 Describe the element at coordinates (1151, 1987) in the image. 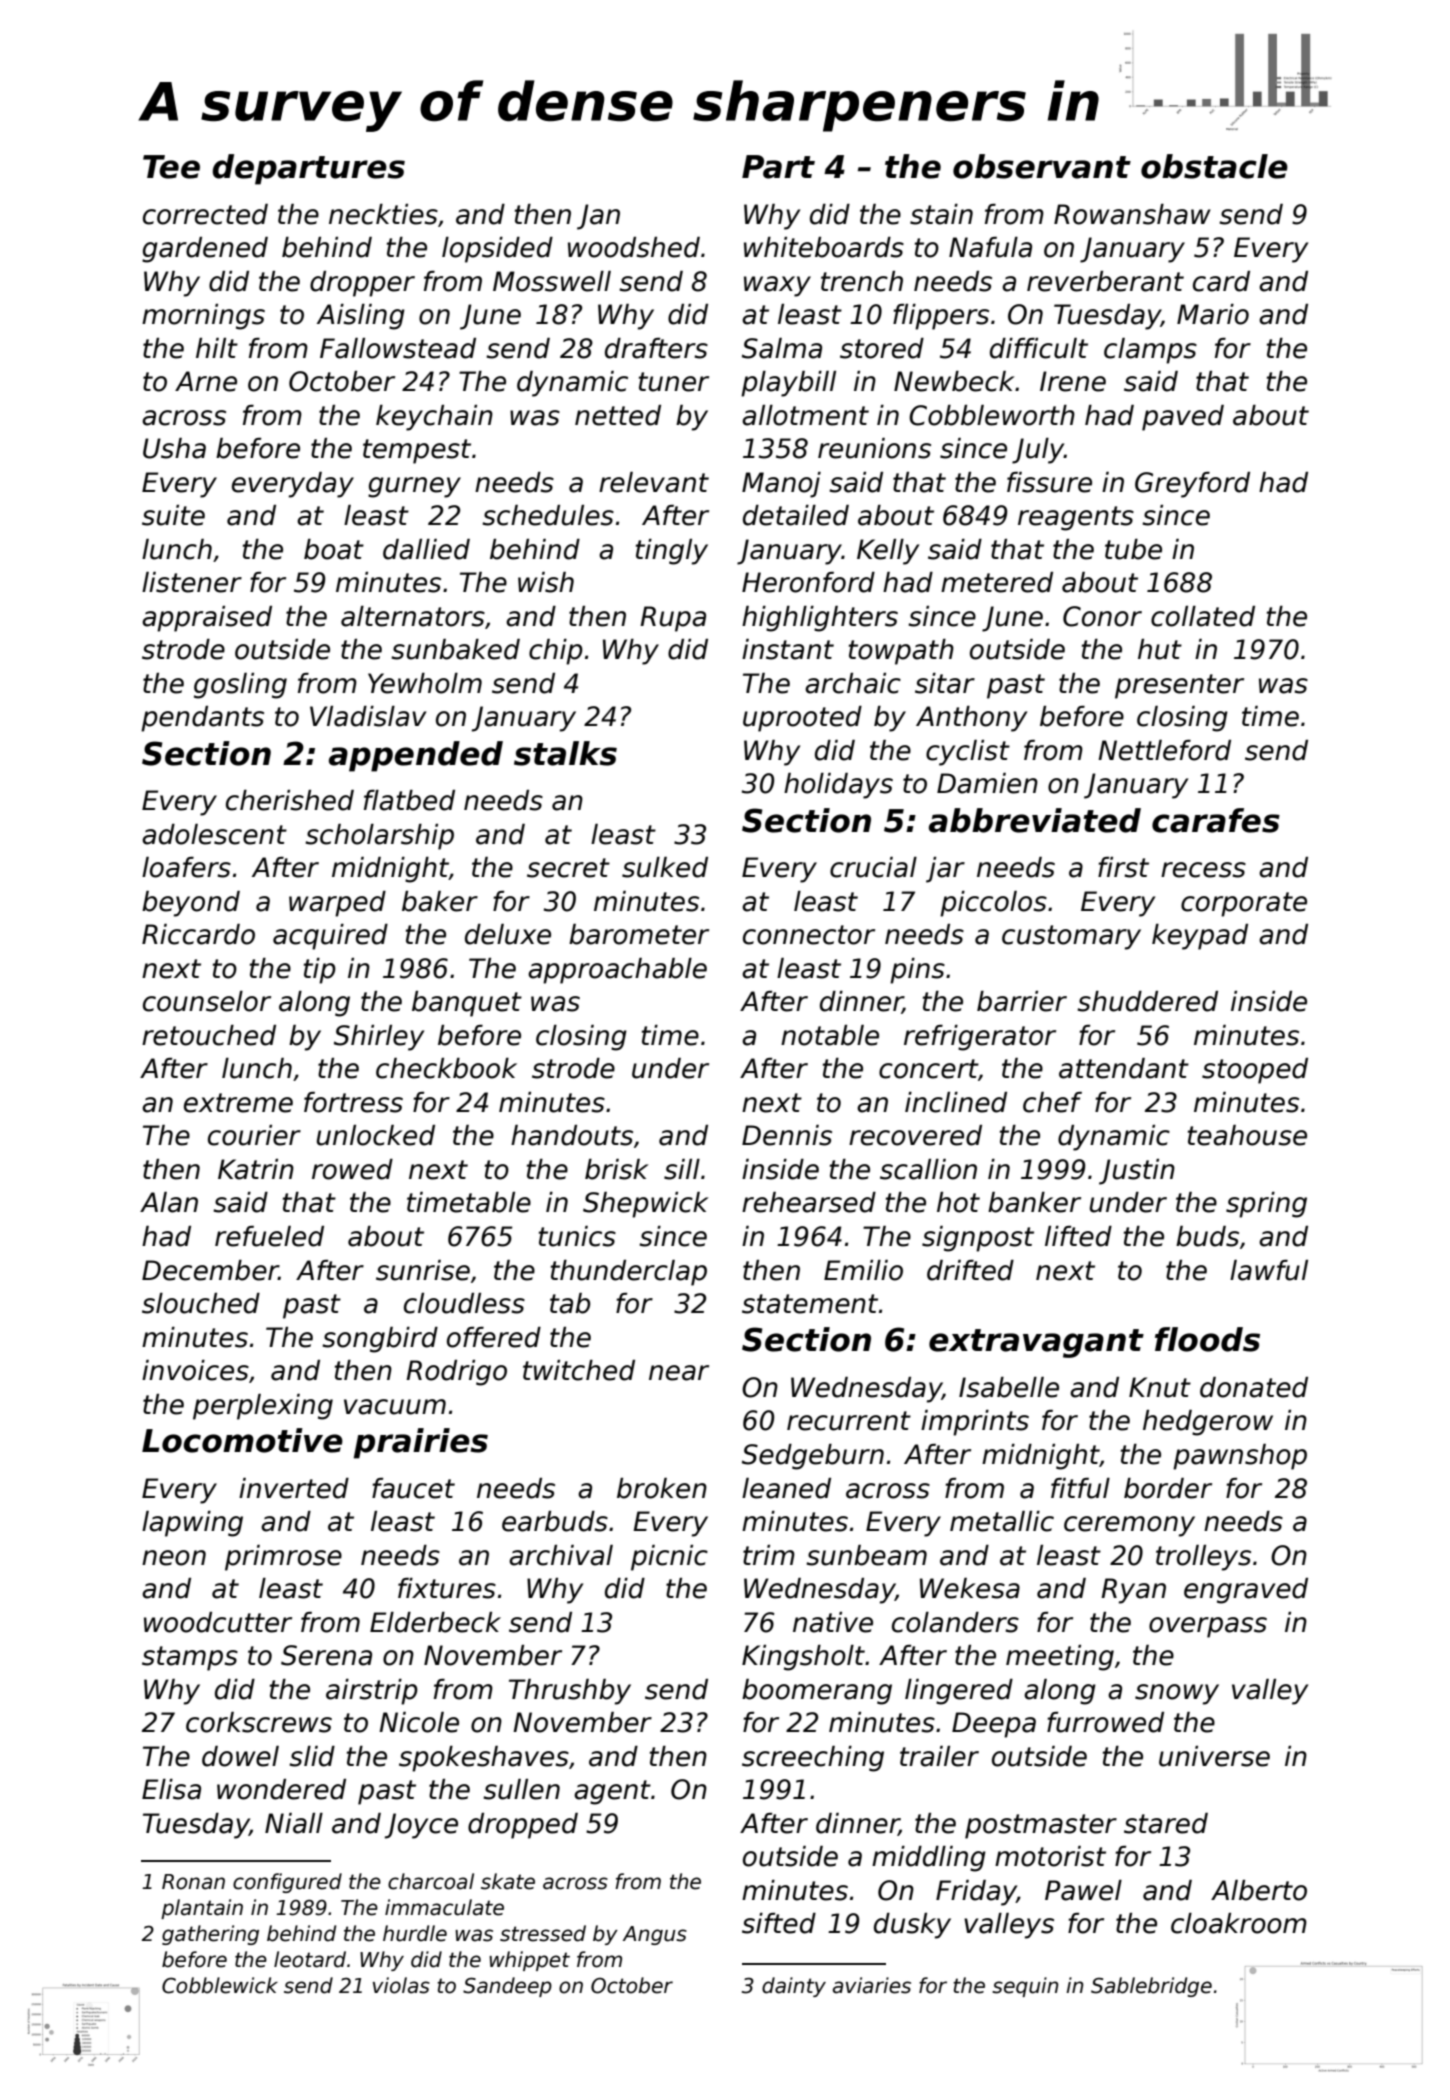

I see `Sablebridge` at that location.
